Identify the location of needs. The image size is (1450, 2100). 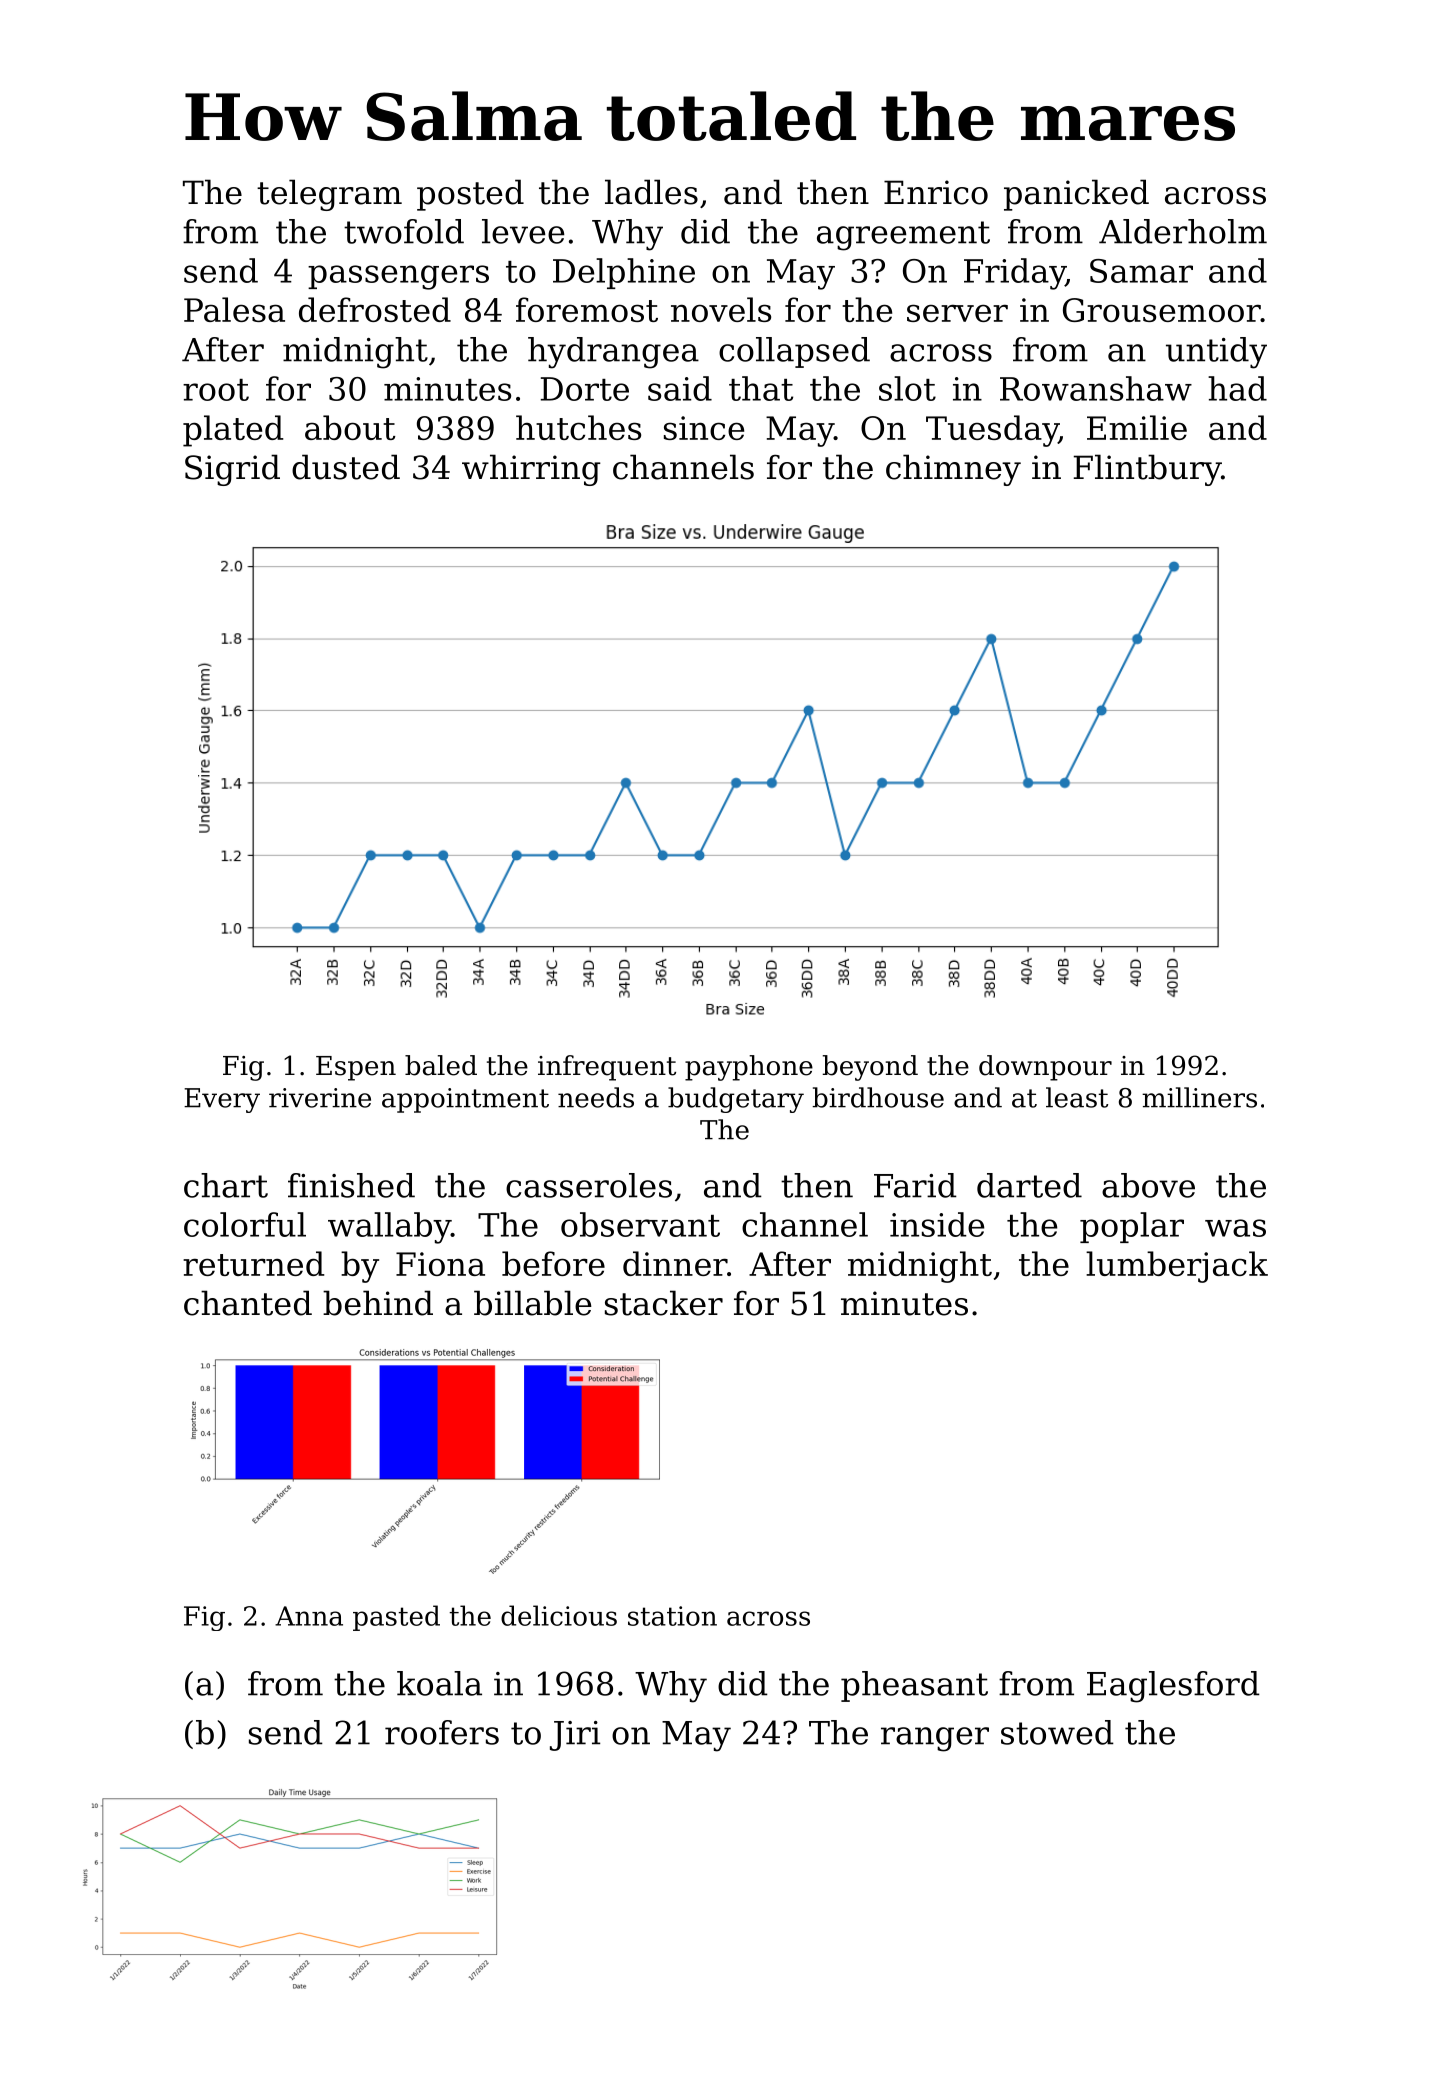
(596, 1097).
